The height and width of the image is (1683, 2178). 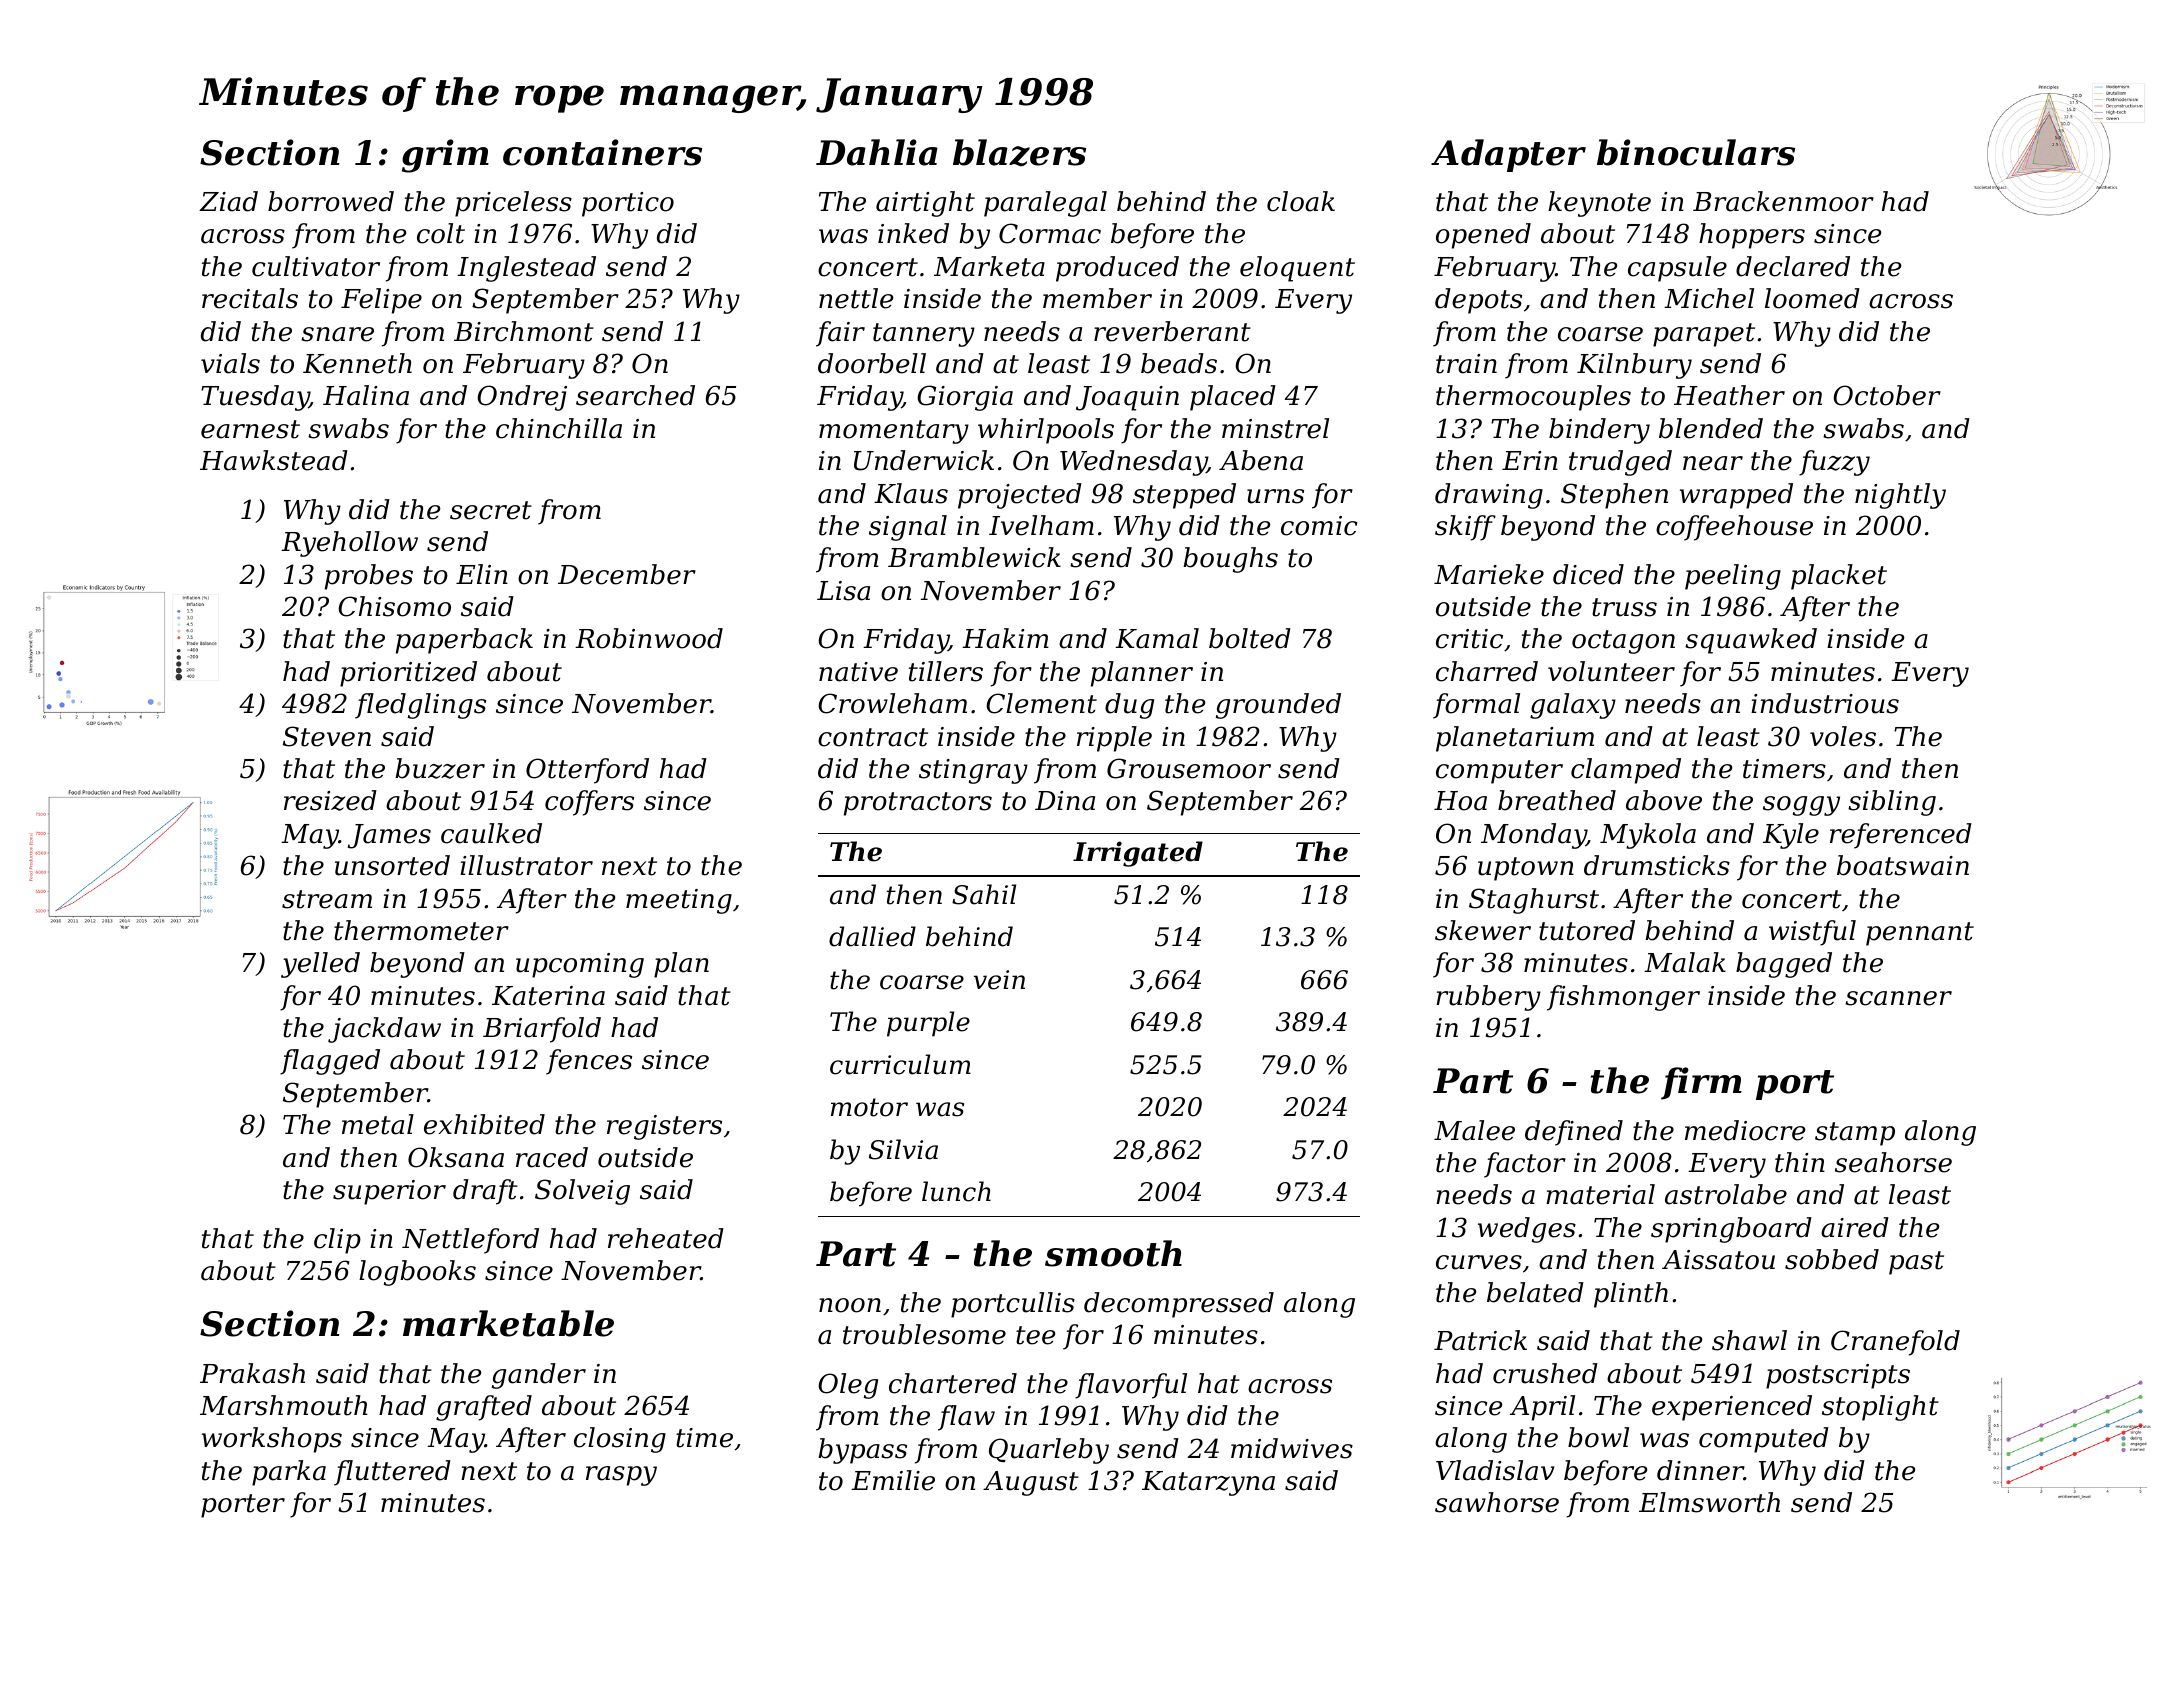 What do you see at coordinates (381, 301) in the image?
I see `Felipe` at bounding box center [381, 301].
